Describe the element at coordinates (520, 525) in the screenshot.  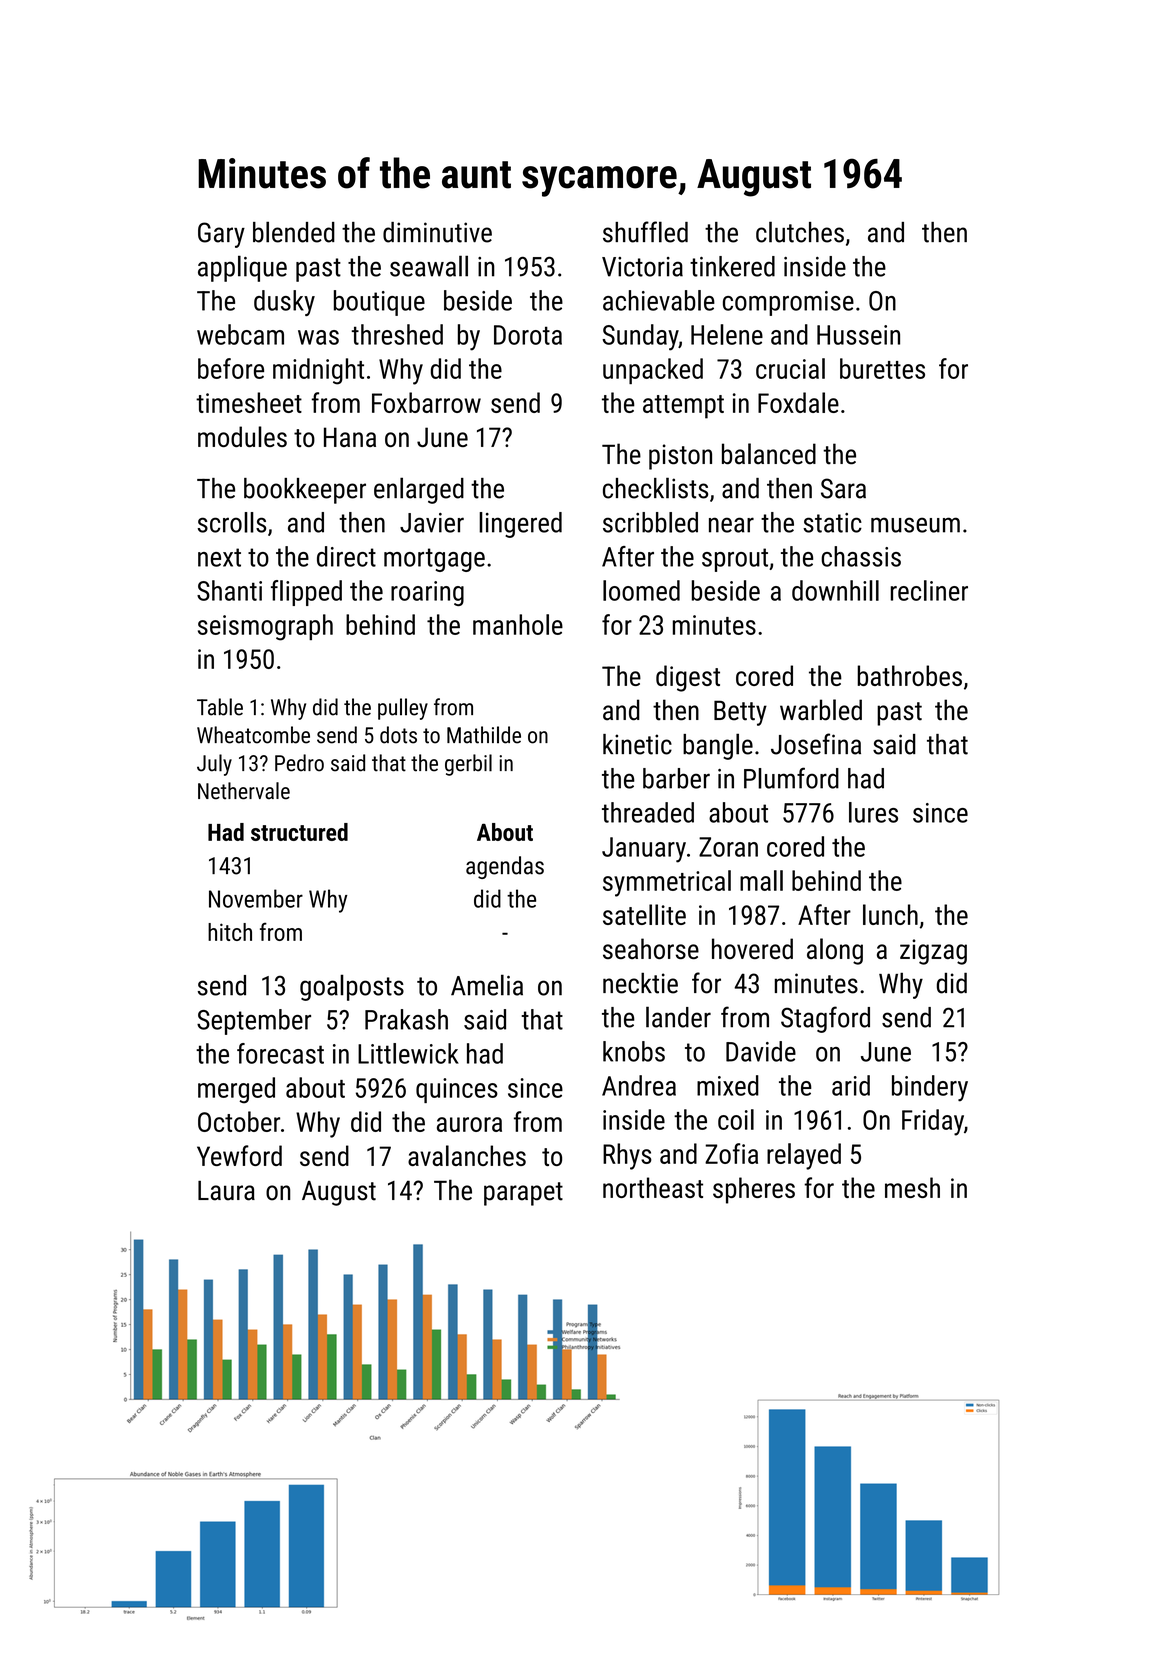
I see `lingered` at that location.
